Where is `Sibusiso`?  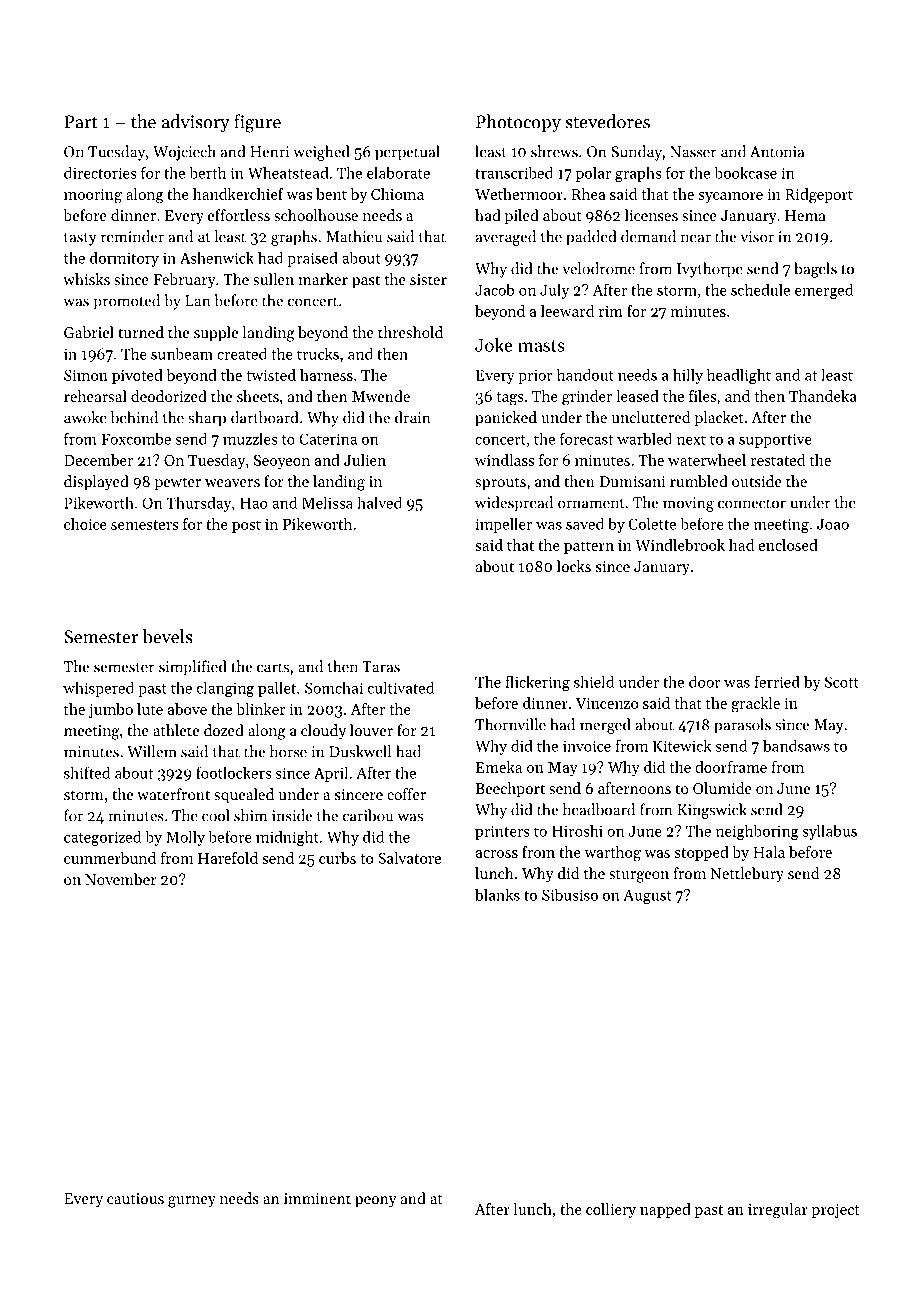
Sibusiso is located at coordinates (570, 894).
